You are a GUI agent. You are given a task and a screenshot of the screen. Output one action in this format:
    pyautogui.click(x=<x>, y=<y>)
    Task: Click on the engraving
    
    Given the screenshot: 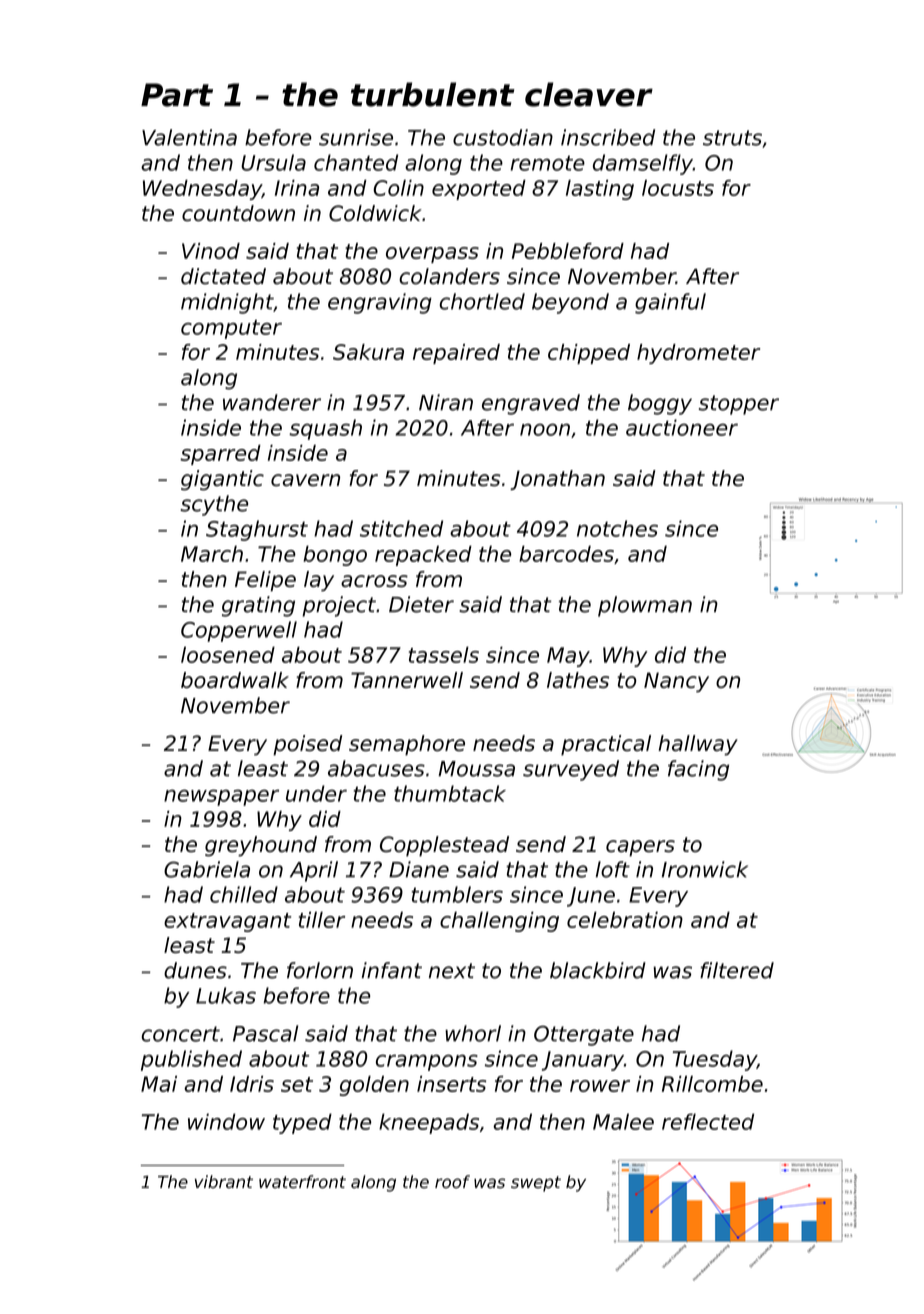 What is the action you would take?
    pyautogui.click(x=380, y=303)
